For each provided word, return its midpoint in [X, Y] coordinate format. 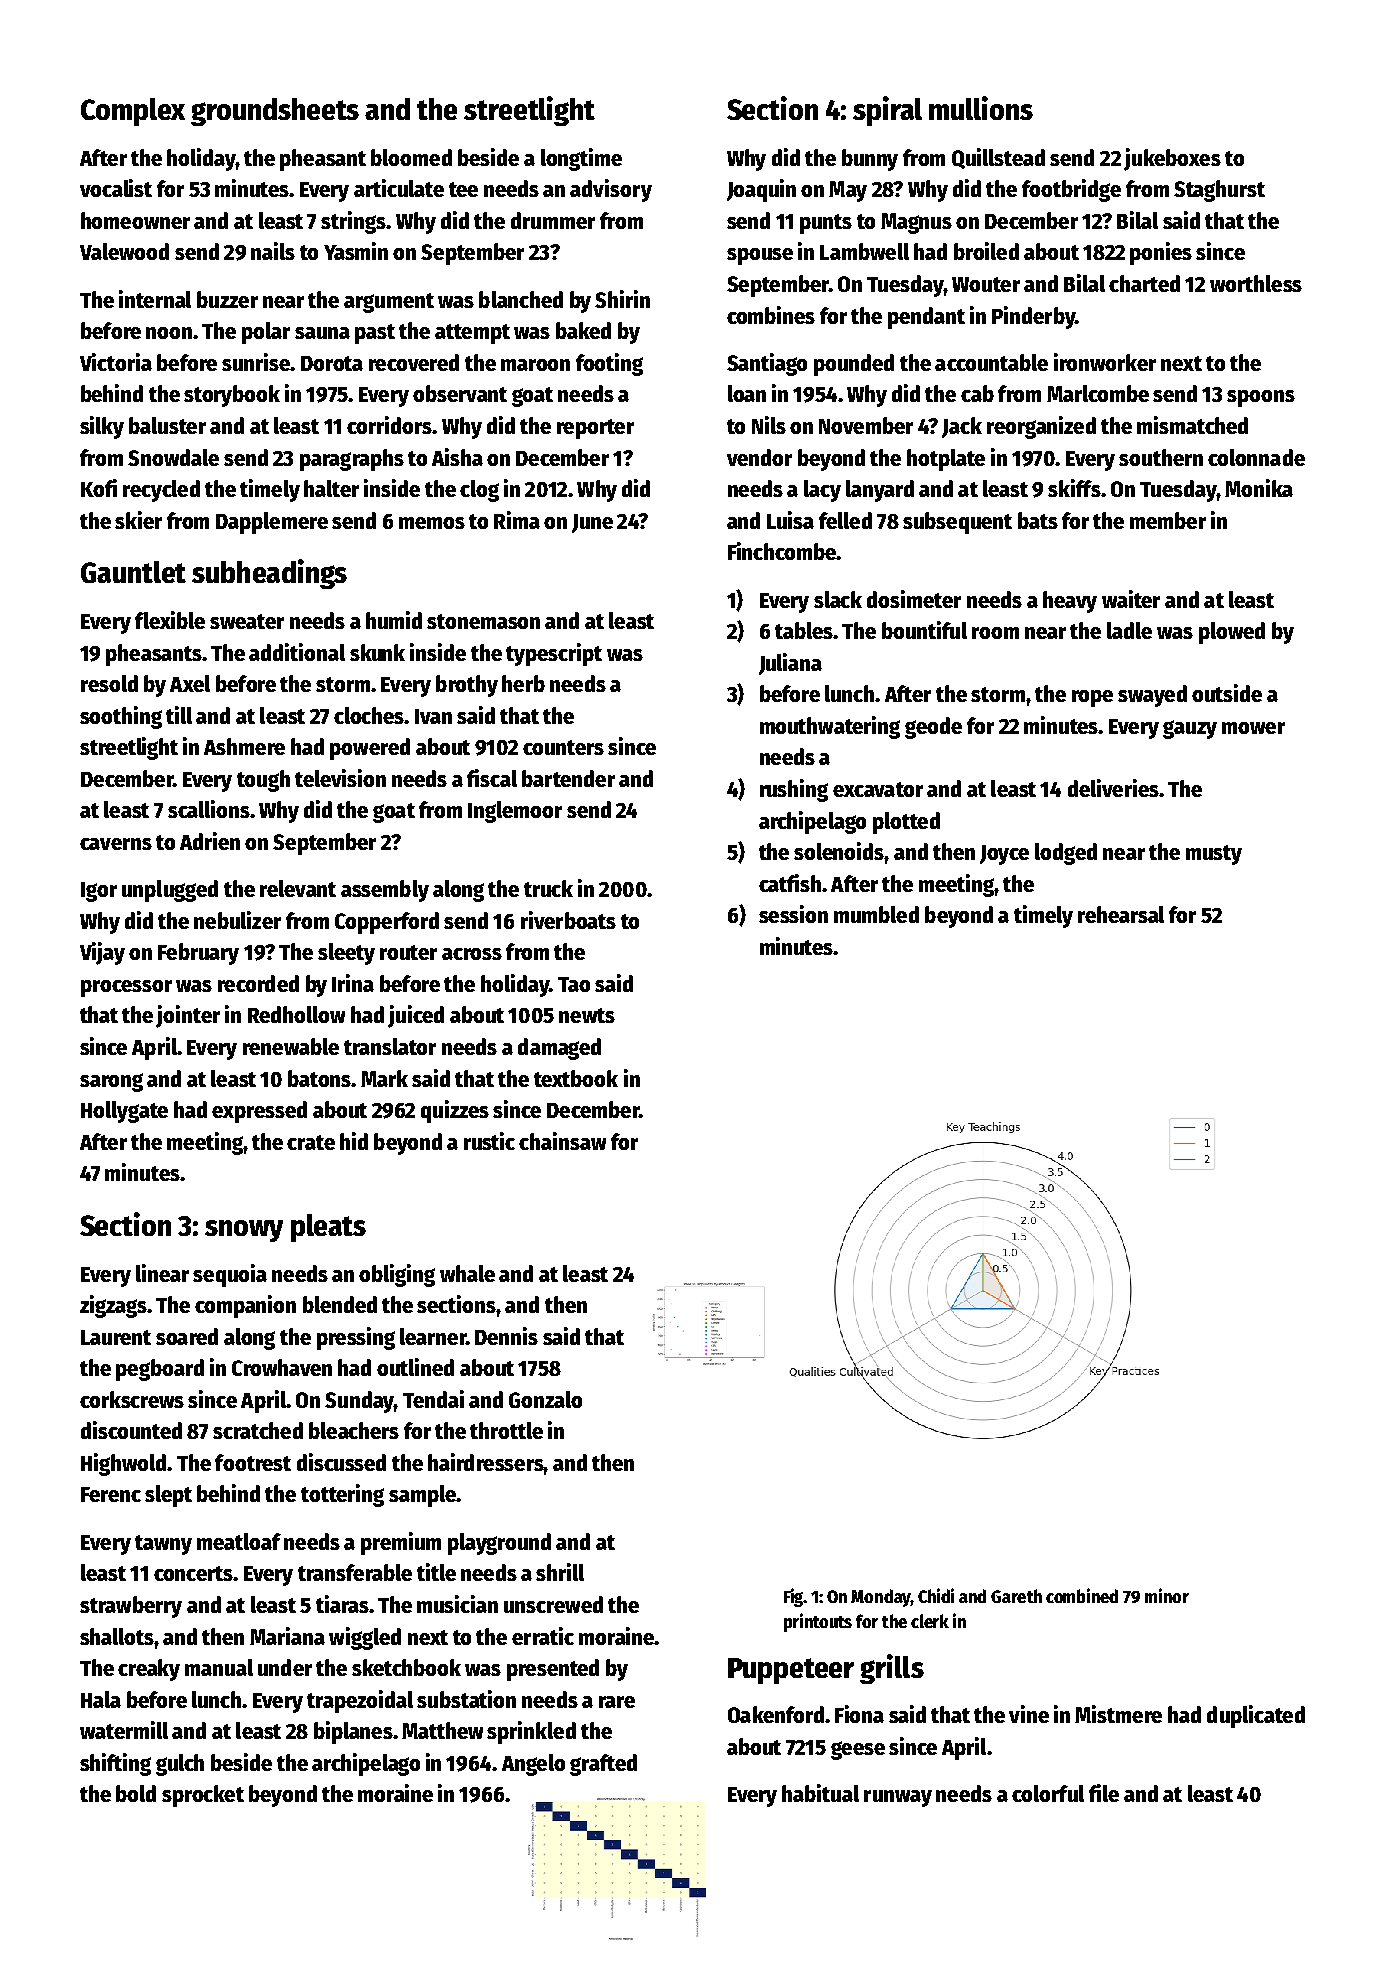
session [793, 914]
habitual [820, 1793]
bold [136, 1793]
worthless [1256, 283]
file [1104, 1793]
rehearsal [1121, 914]
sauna [322, 333]
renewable [291, 1046]
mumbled [876, 914]
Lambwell [864, 251]
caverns [116, 844]
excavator [878, 789]
